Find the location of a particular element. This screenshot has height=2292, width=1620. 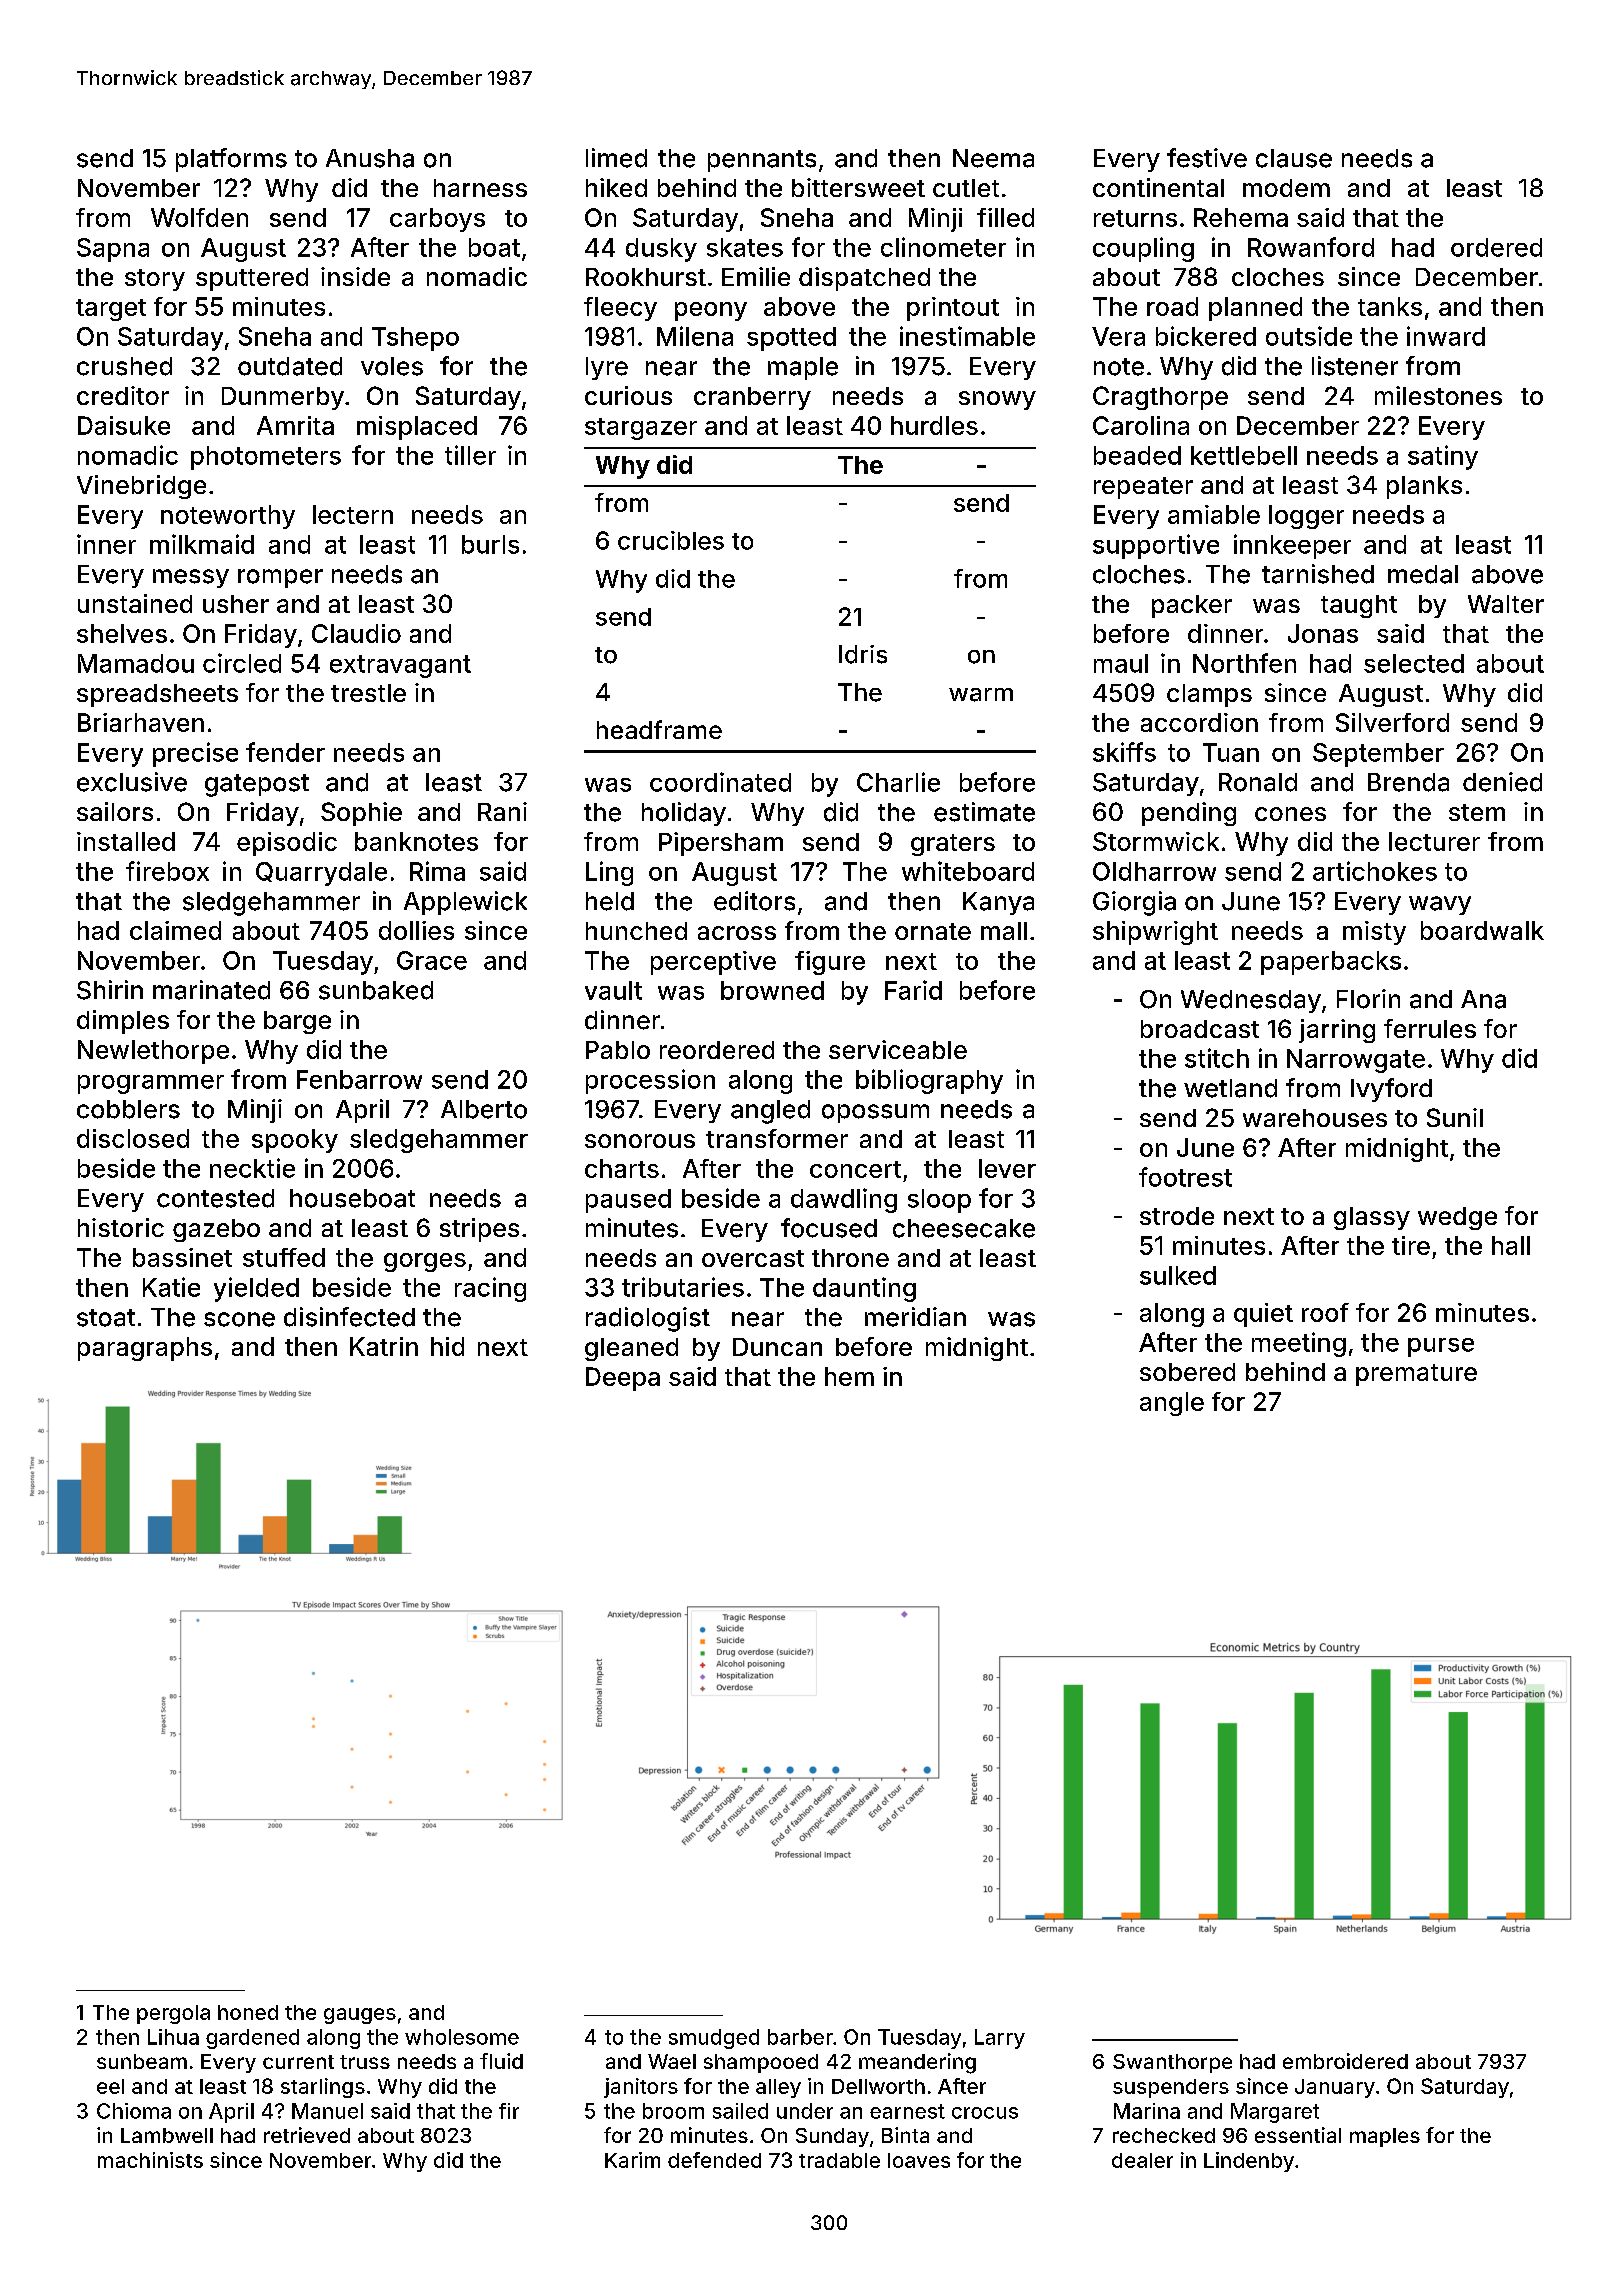

Katrin is located at coordinates (384, 1346).
